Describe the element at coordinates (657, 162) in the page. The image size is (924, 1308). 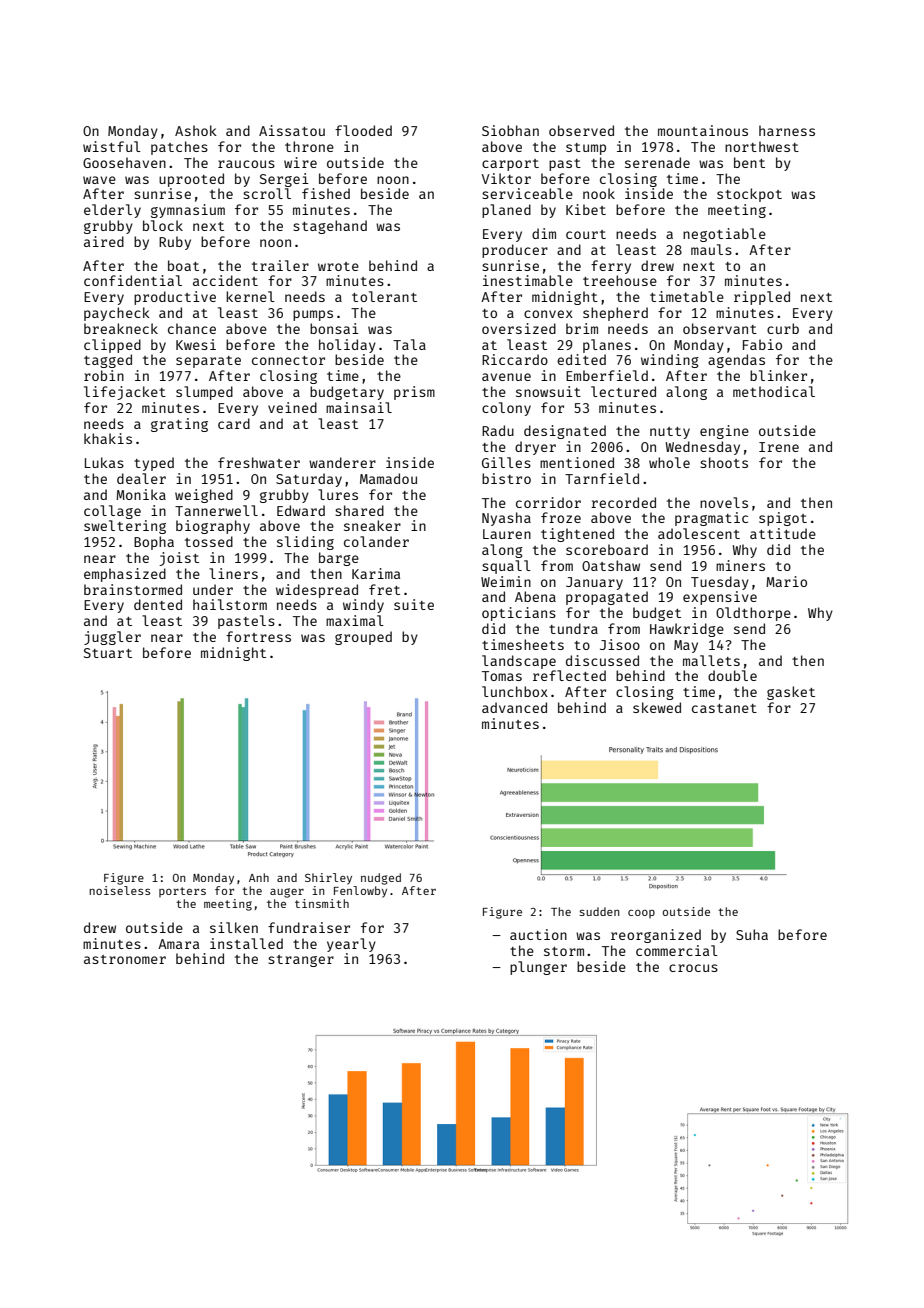
I see `serenade` at that location.
